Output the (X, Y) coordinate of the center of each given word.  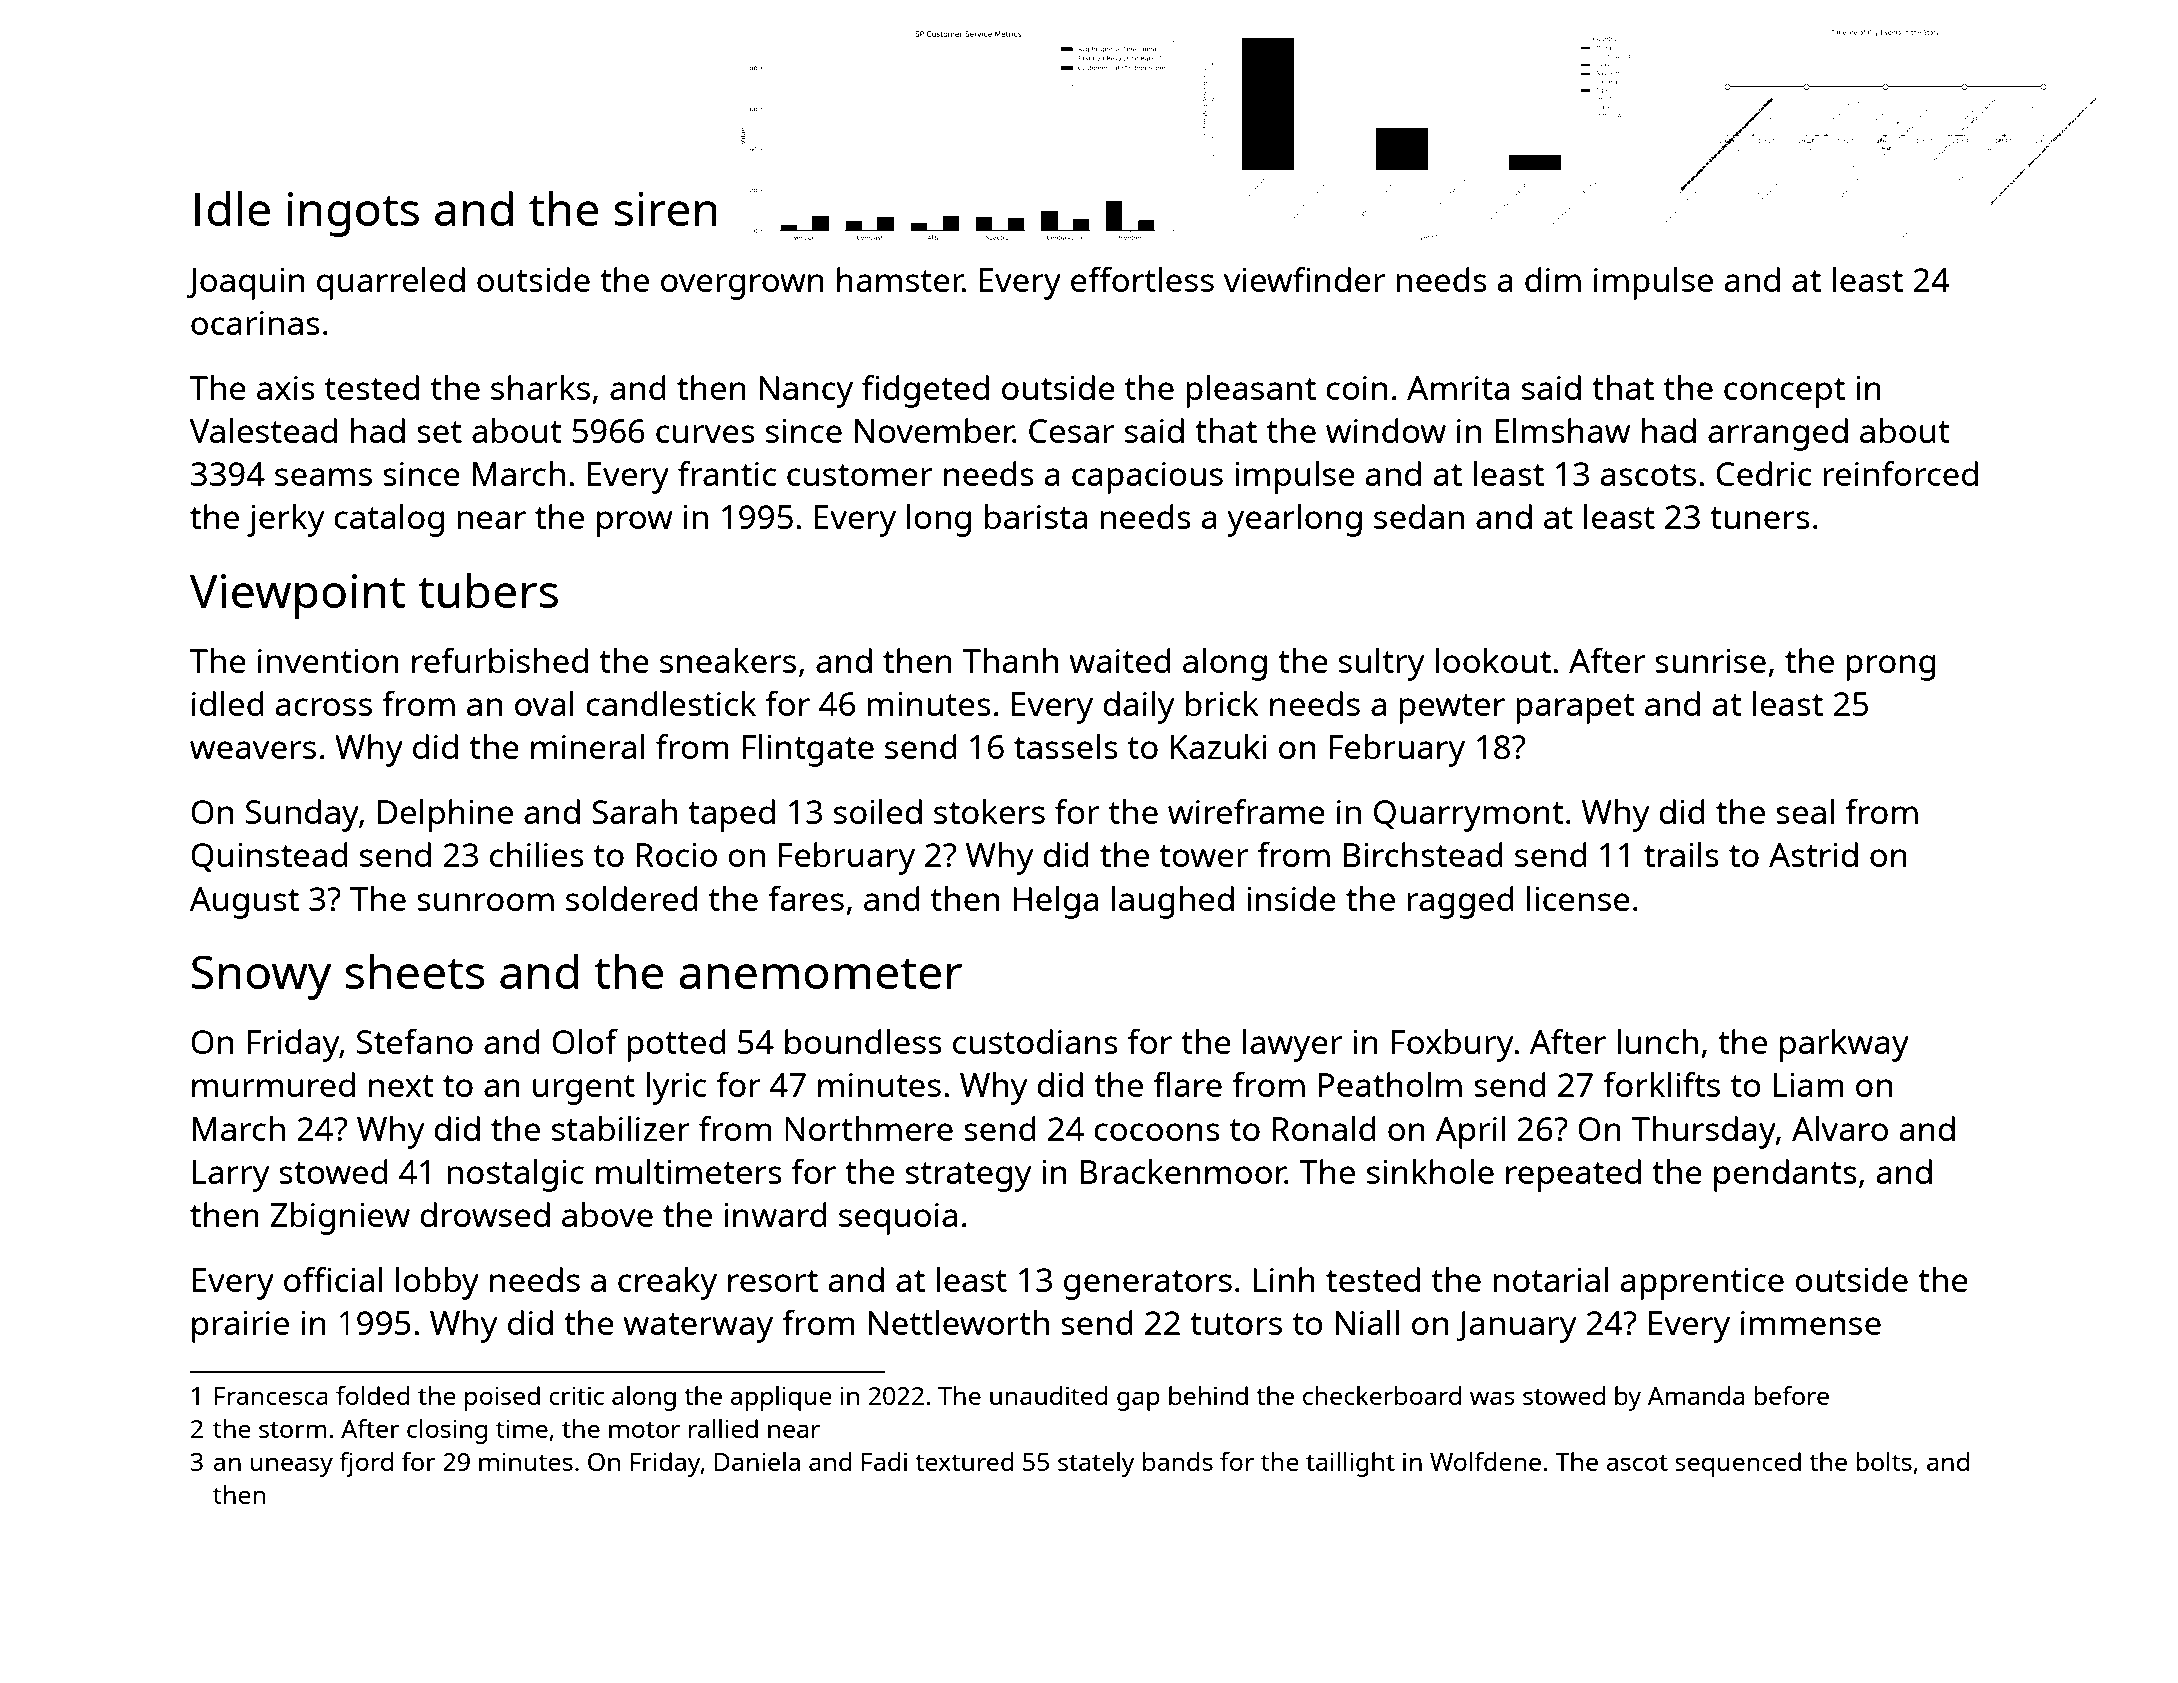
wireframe (1246, 811)
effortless (1142, 279)
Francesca (271, 1396)
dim (1553, 279)
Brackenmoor (1183, 1172)
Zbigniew (340, 1218)
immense (1811, 1323)
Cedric (1764, 473)
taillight (1350, 1464)
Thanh (1010, 660)
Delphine (445, 815)
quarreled (391, 283)
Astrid (1813, 854)
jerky (285, 520)
